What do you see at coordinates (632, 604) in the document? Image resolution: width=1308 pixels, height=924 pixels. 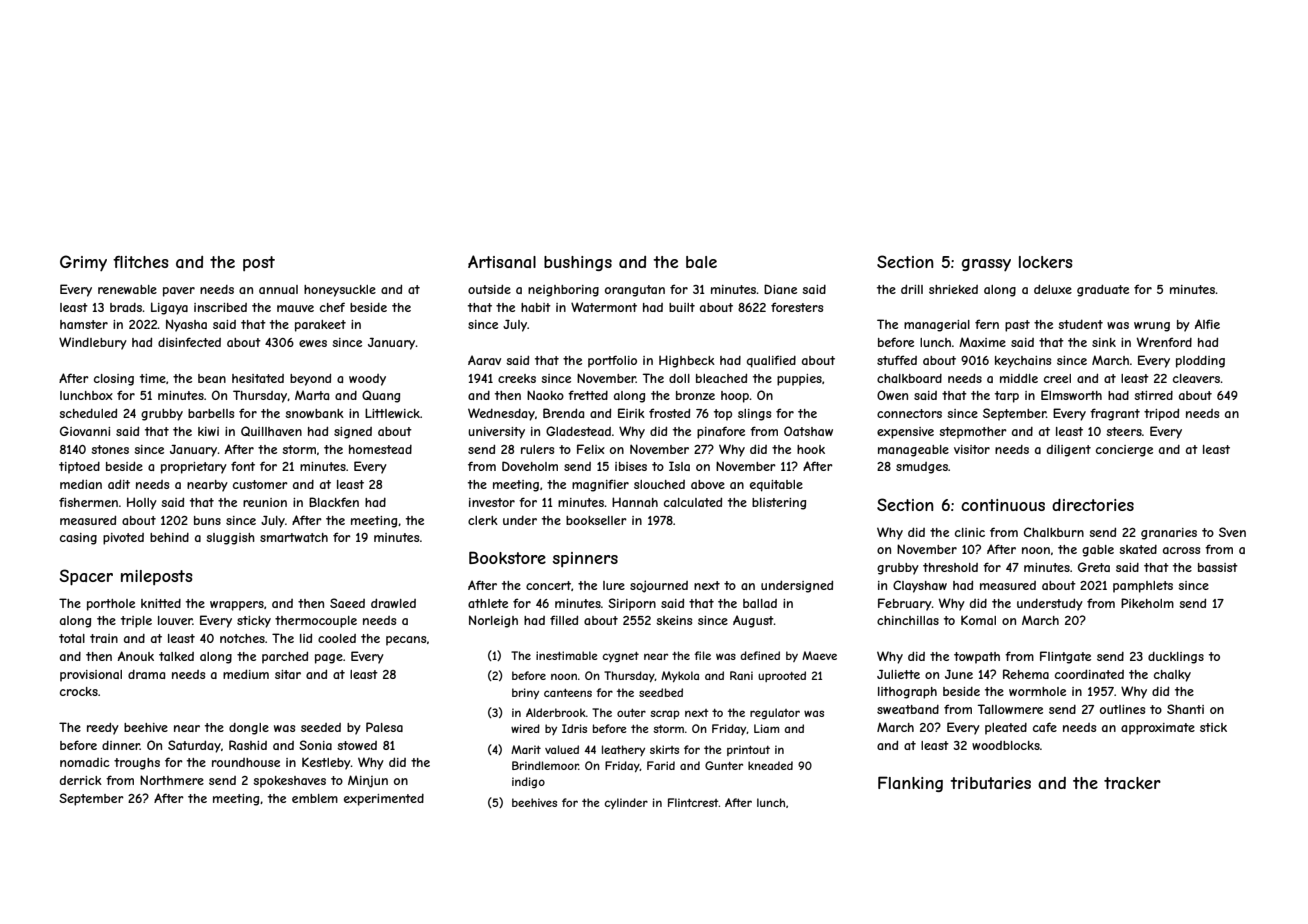 I see `Siriporn` at bounding box center [632, 604].
